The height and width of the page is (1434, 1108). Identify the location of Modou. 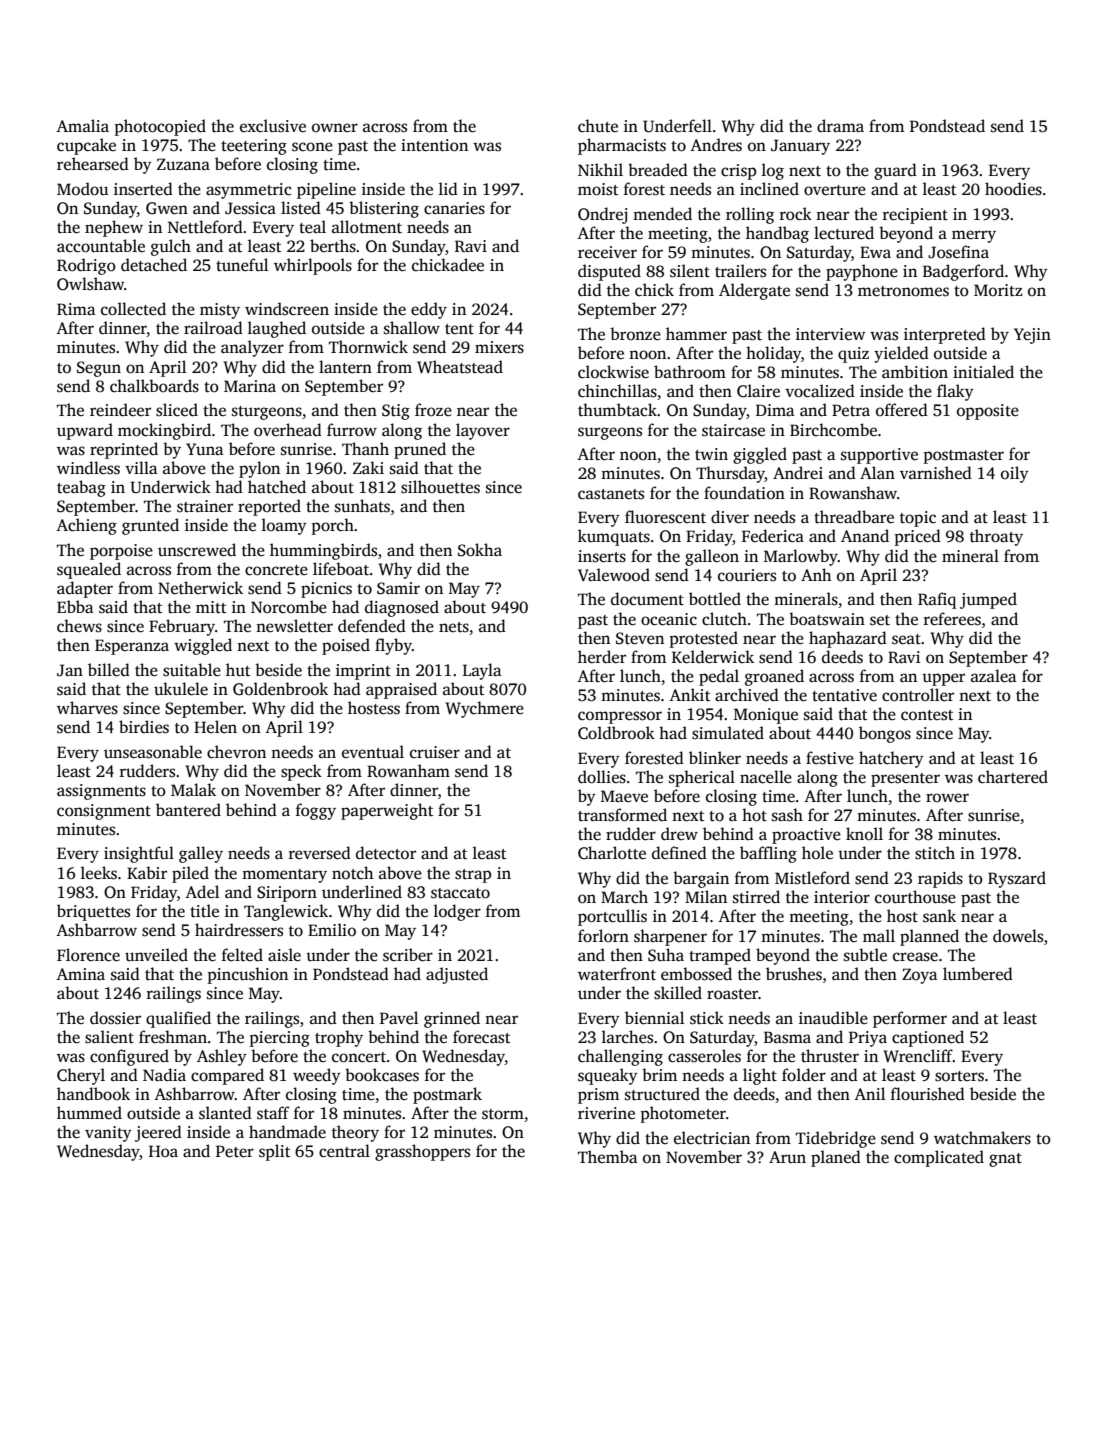
(82, 189).
